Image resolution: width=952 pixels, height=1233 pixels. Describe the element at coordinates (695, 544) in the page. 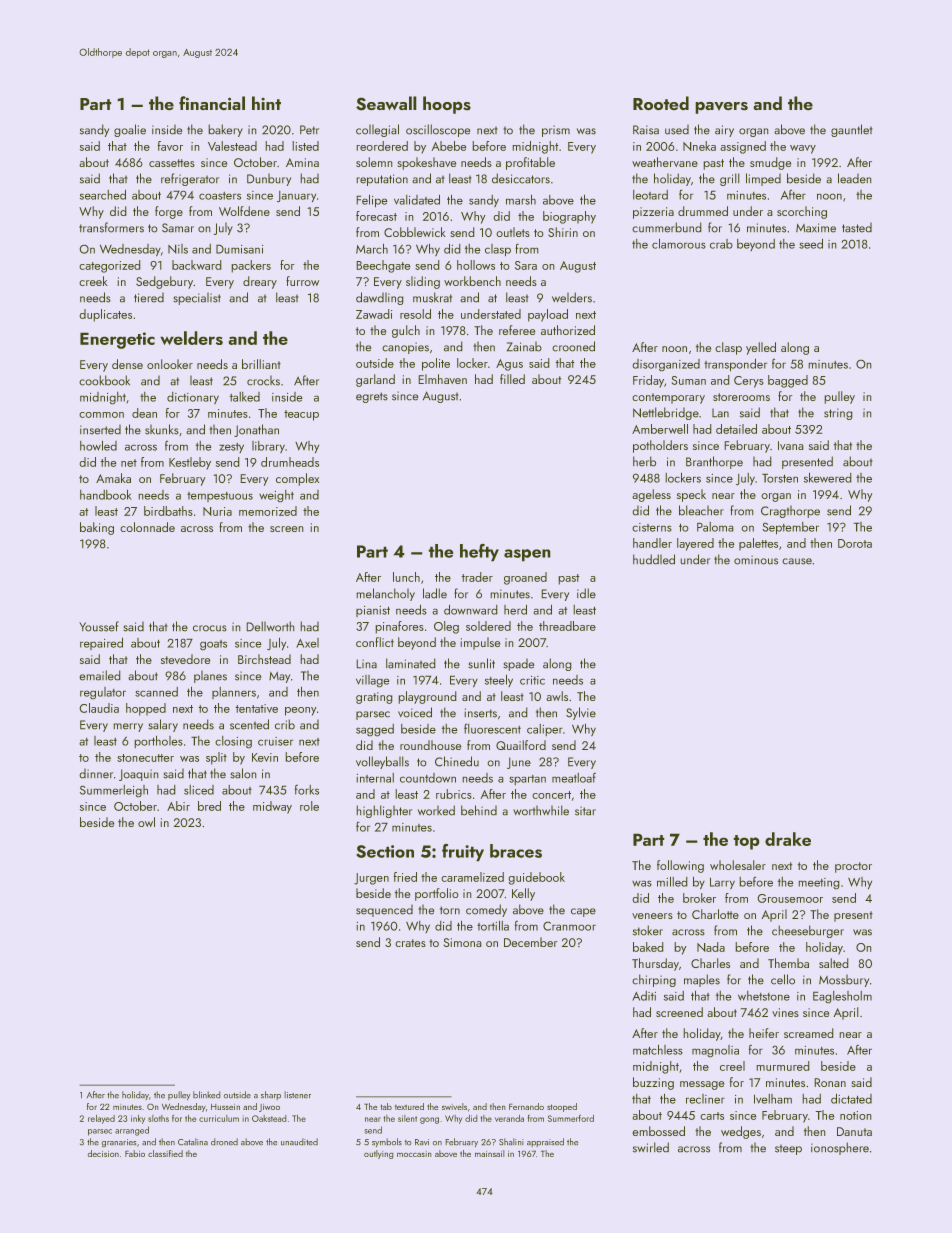

I see `layered` at that location.
